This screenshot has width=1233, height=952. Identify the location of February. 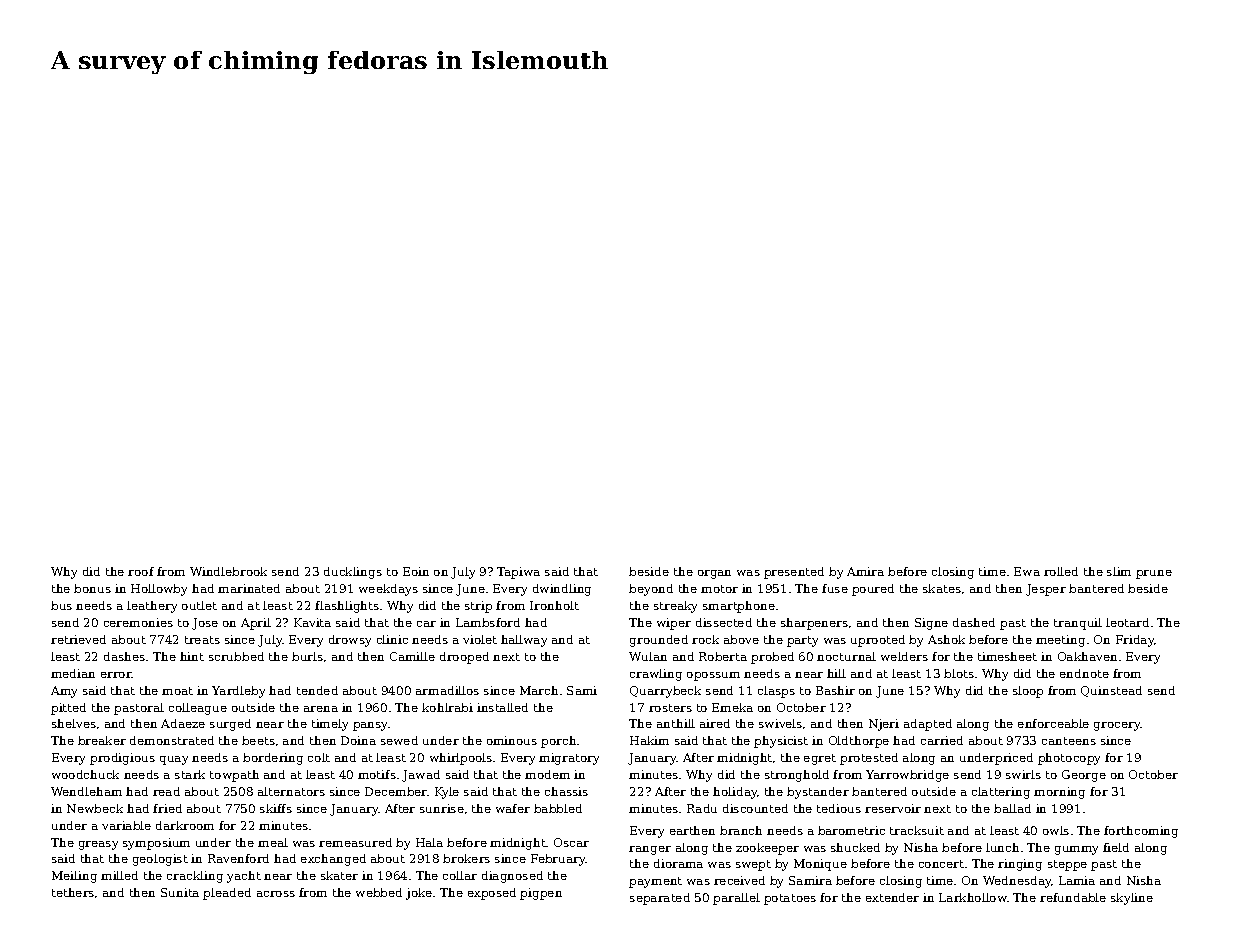
(558, 860).
